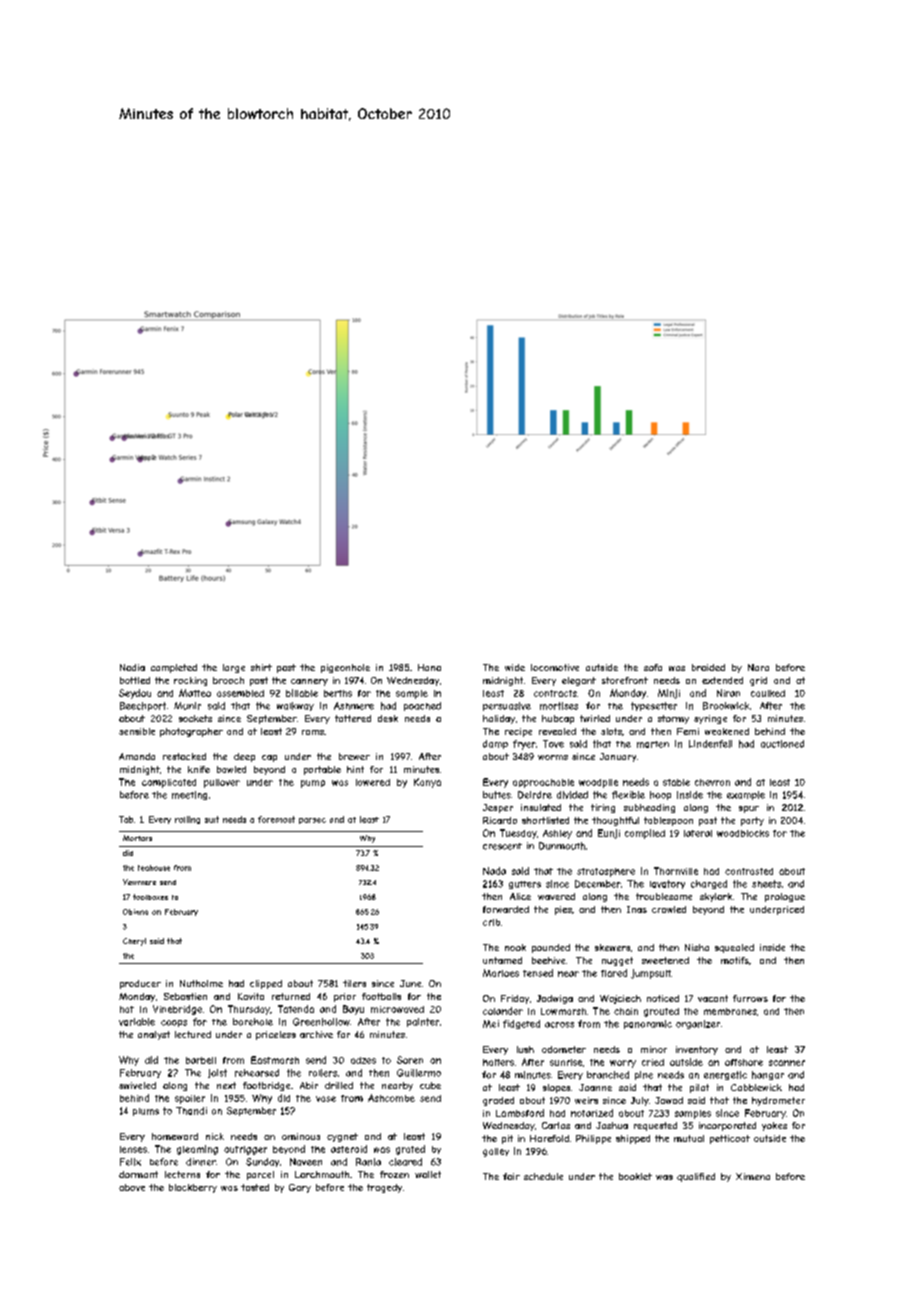  I want to click on shirt, so click(261, 667).
